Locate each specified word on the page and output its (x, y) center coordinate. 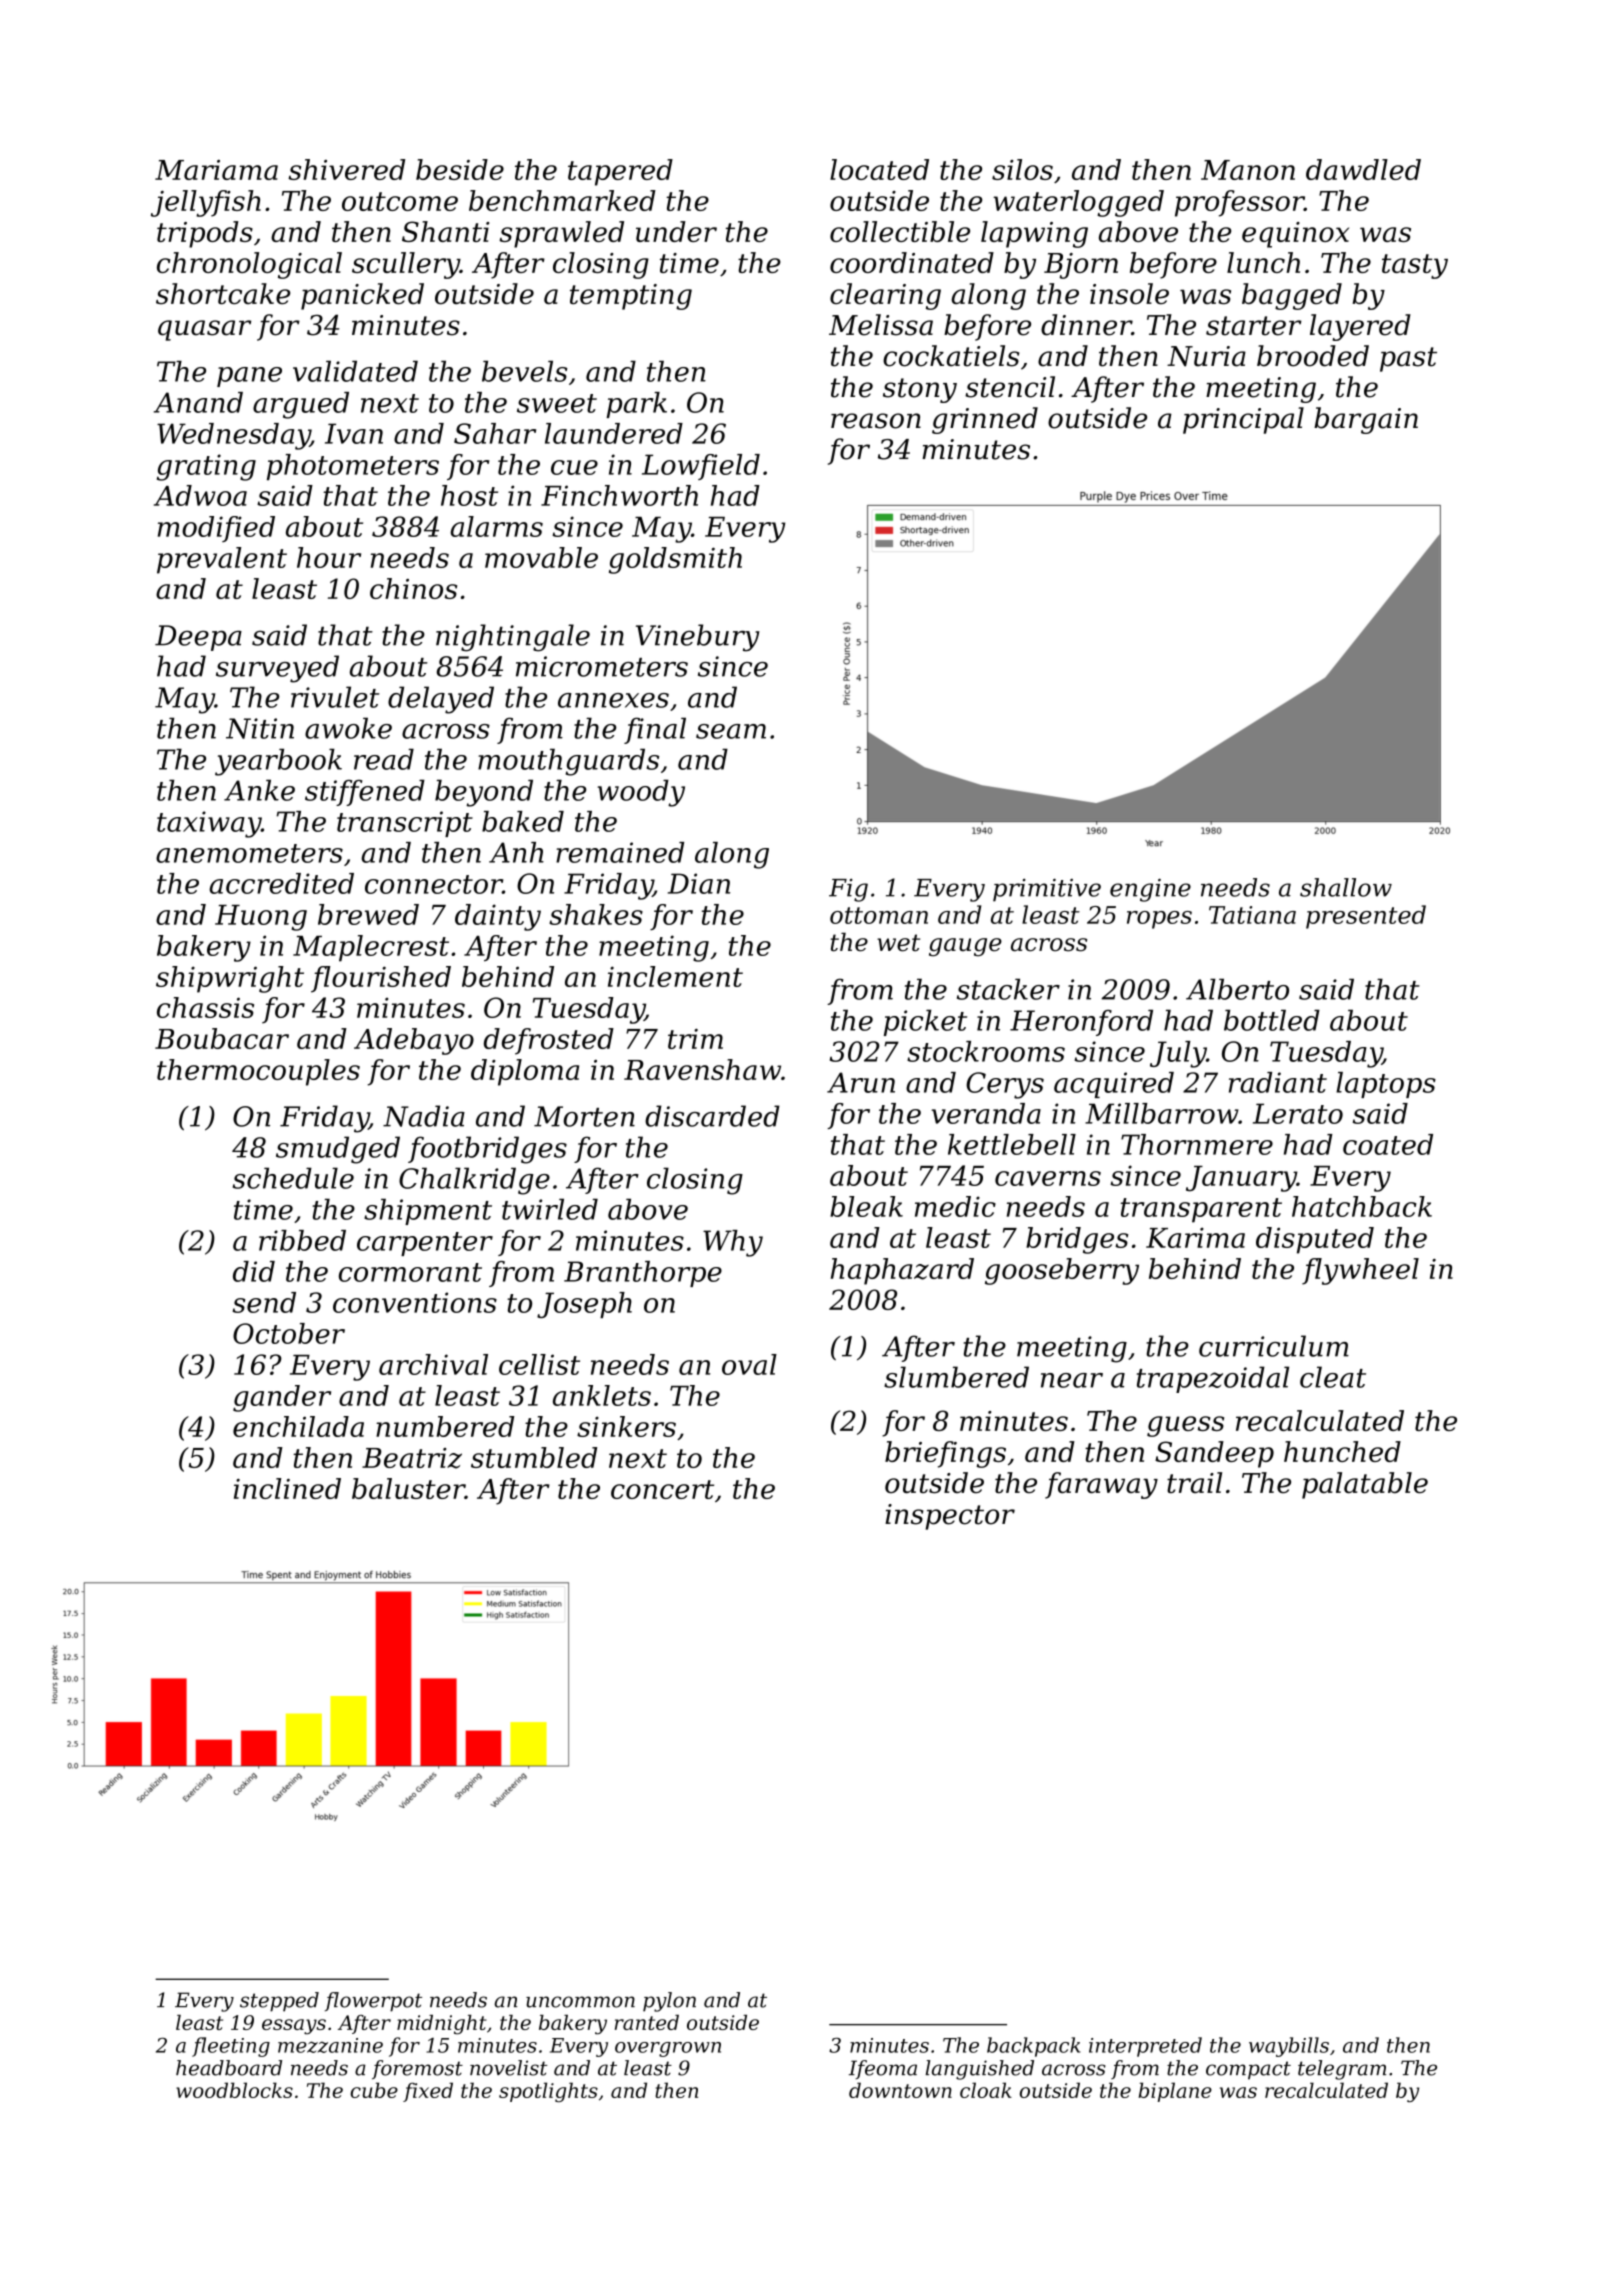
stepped (279, 2002)
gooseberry (1062, 1271)
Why (733, 1243)
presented (1366, 917)
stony (920, 390)
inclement (675, 976)
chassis (205, 1007)
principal (1243, 420)
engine (1150, 890)
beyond (484, 793)
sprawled (561, 234)
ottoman (879, 915)
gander (282, 1398)
